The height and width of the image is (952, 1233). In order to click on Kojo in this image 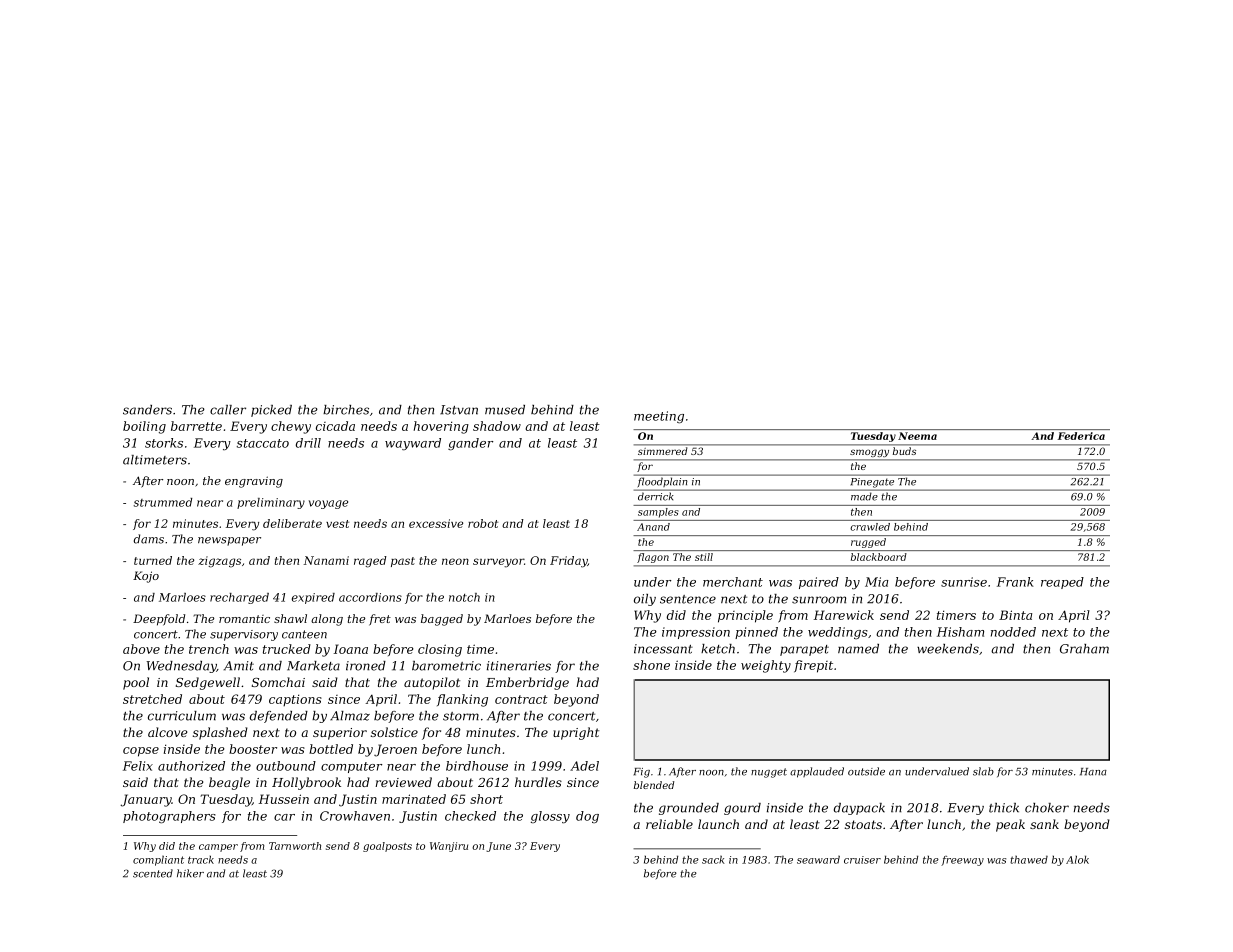, I will do `click(146, 577)`.
